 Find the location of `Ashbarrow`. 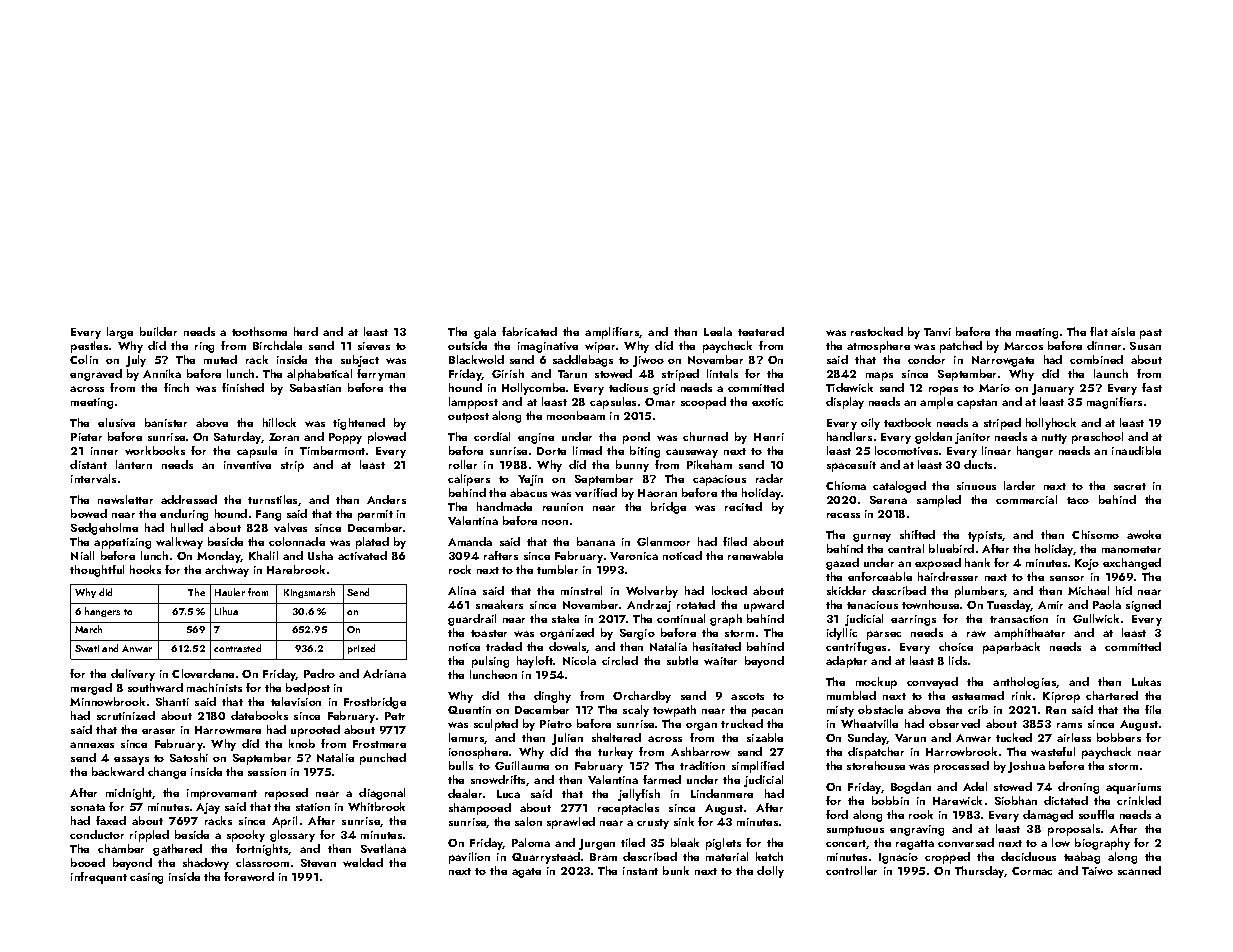

Ashbarrow is located at coordinates (700, 751).
